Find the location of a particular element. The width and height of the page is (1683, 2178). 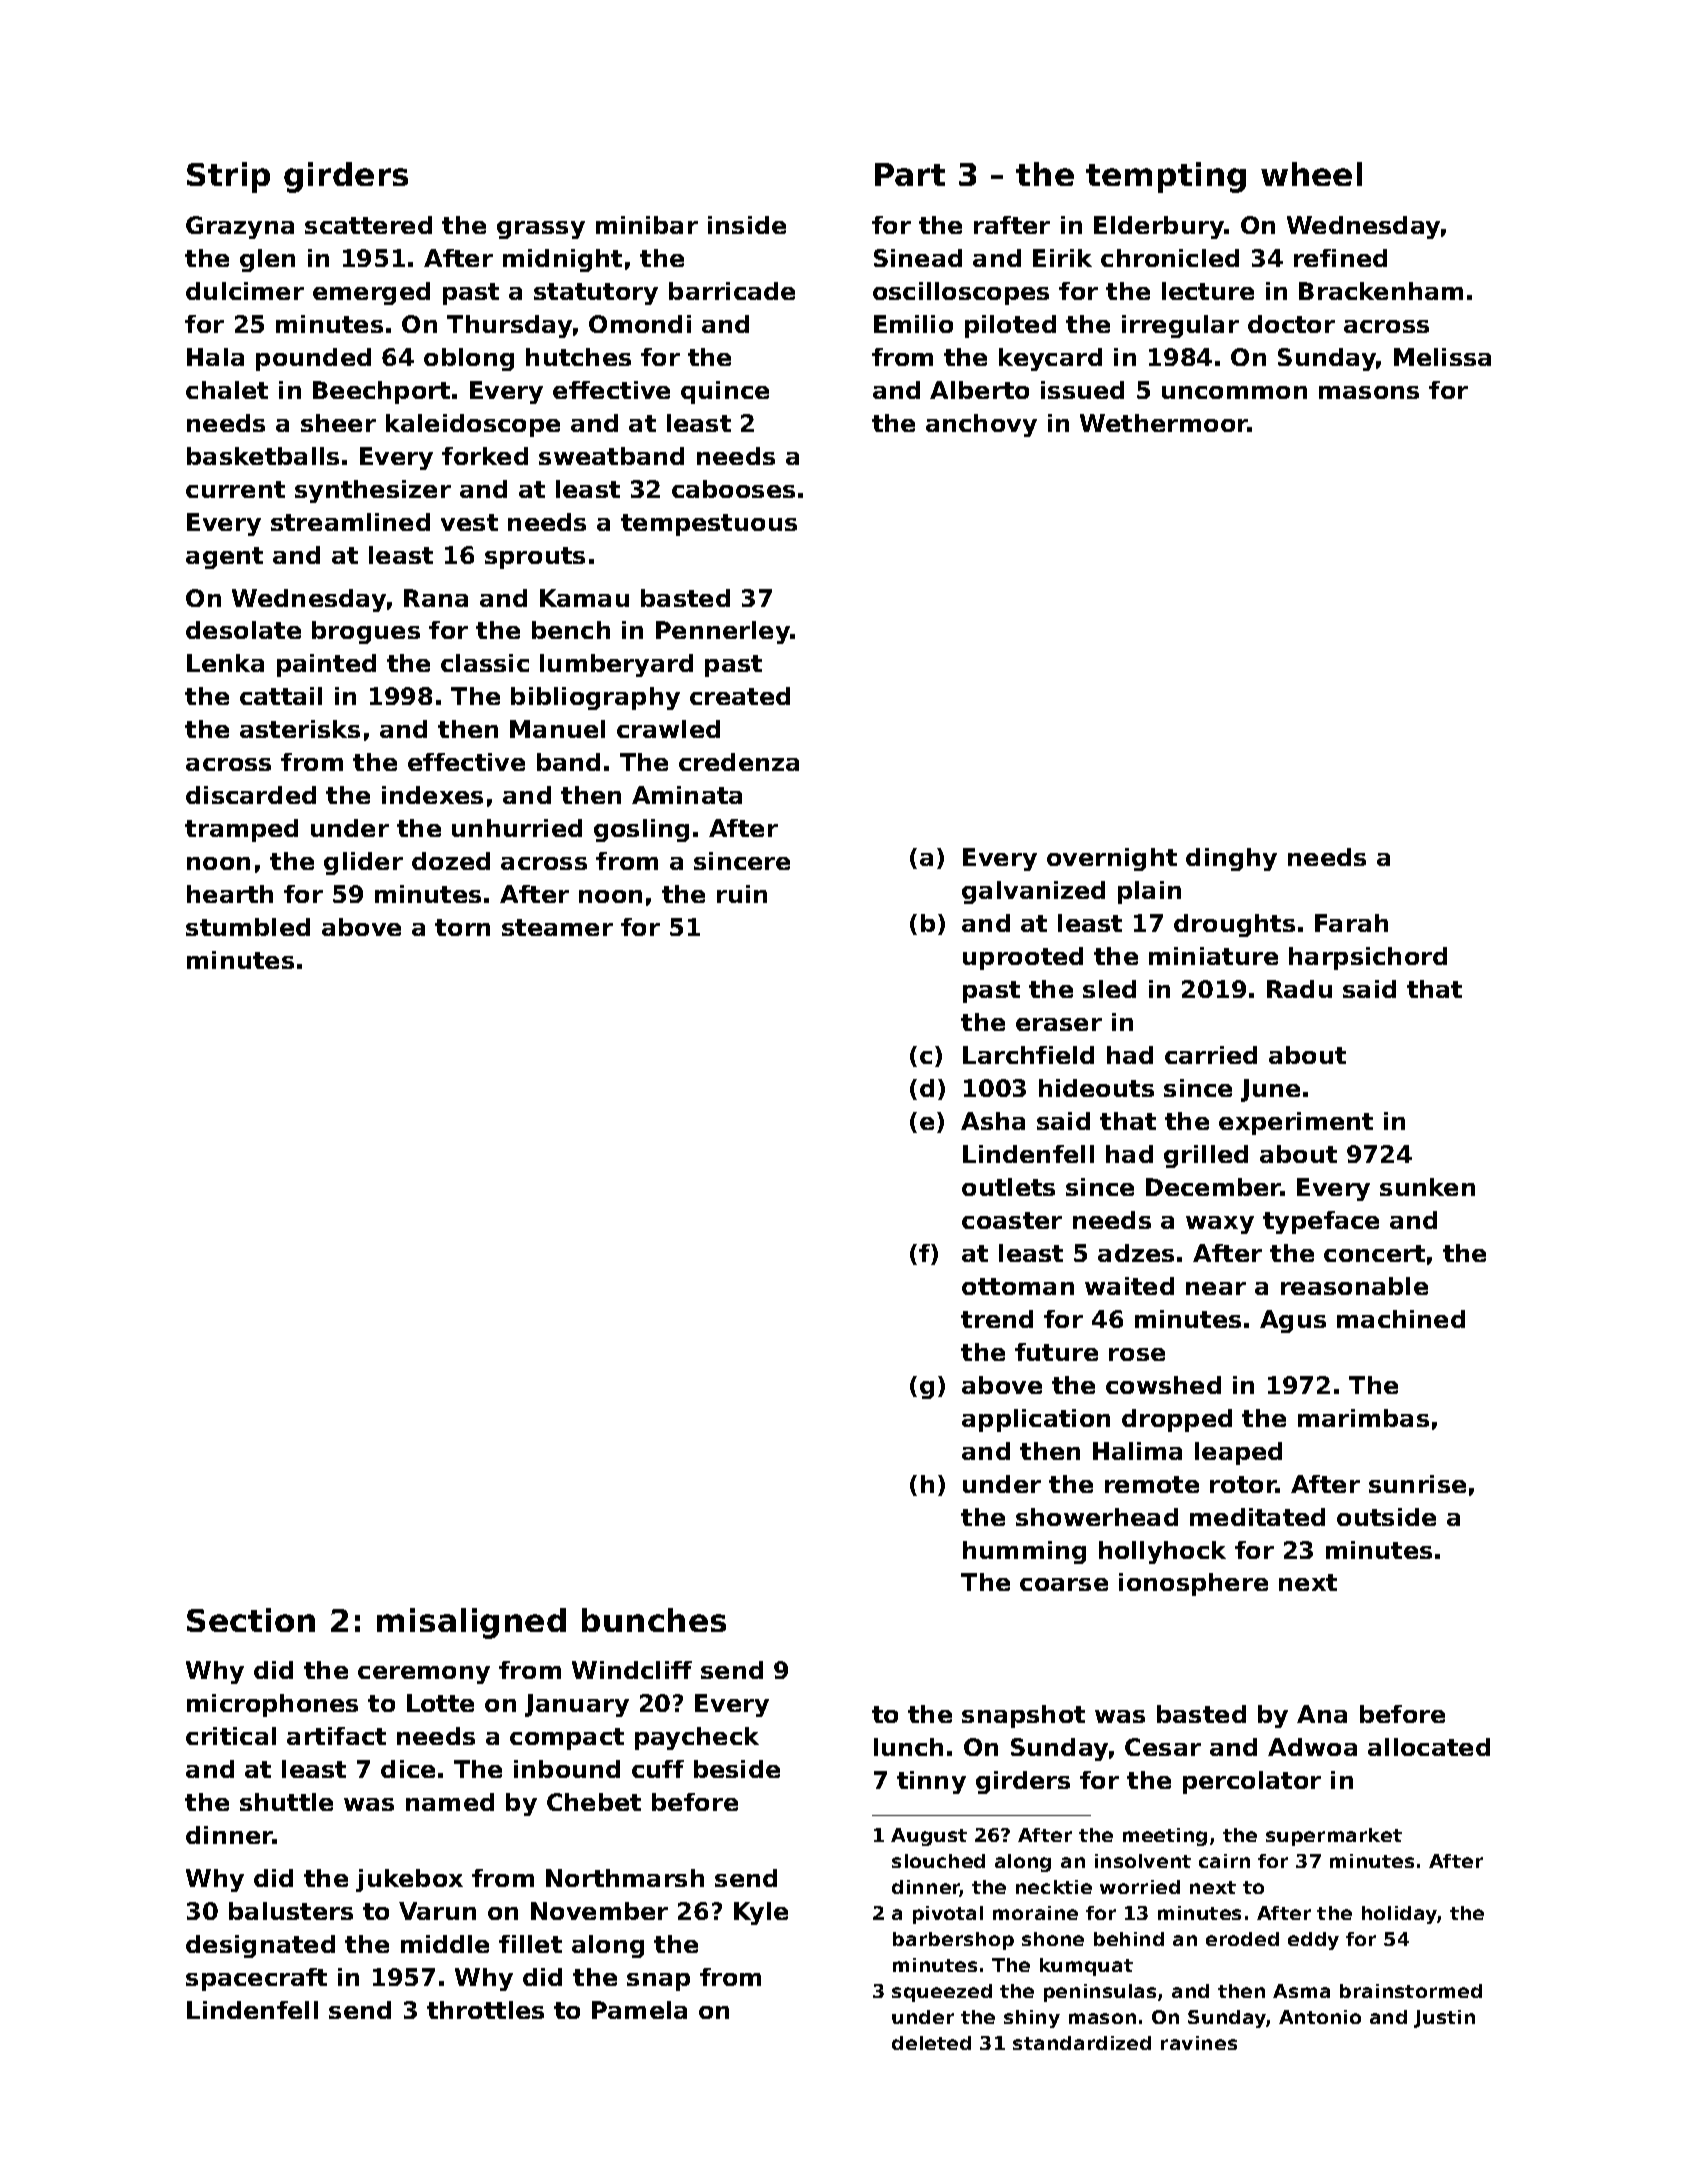

ruin is located at coordinates (742, 894).
